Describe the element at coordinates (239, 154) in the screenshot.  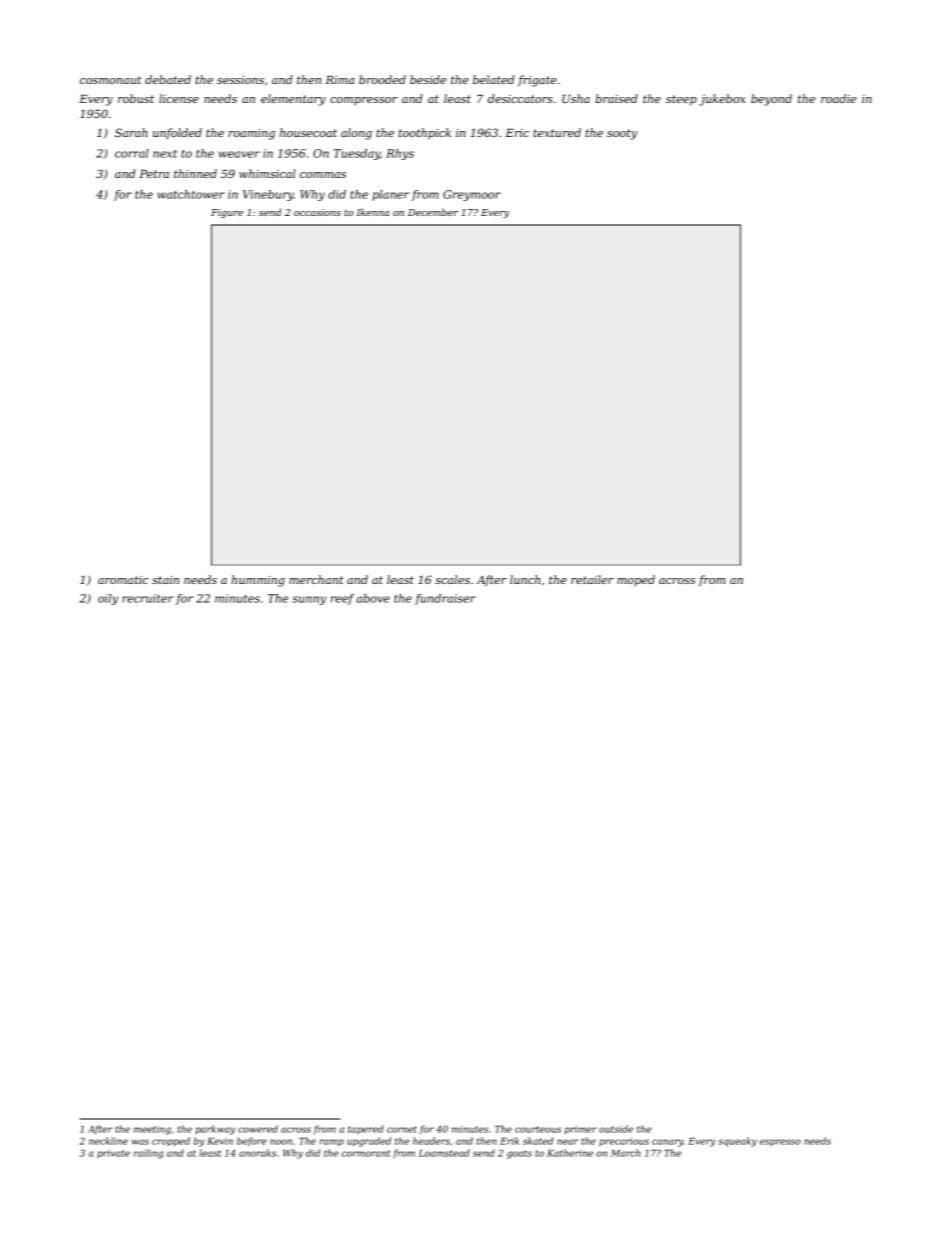
I see `weaver` at that location.
